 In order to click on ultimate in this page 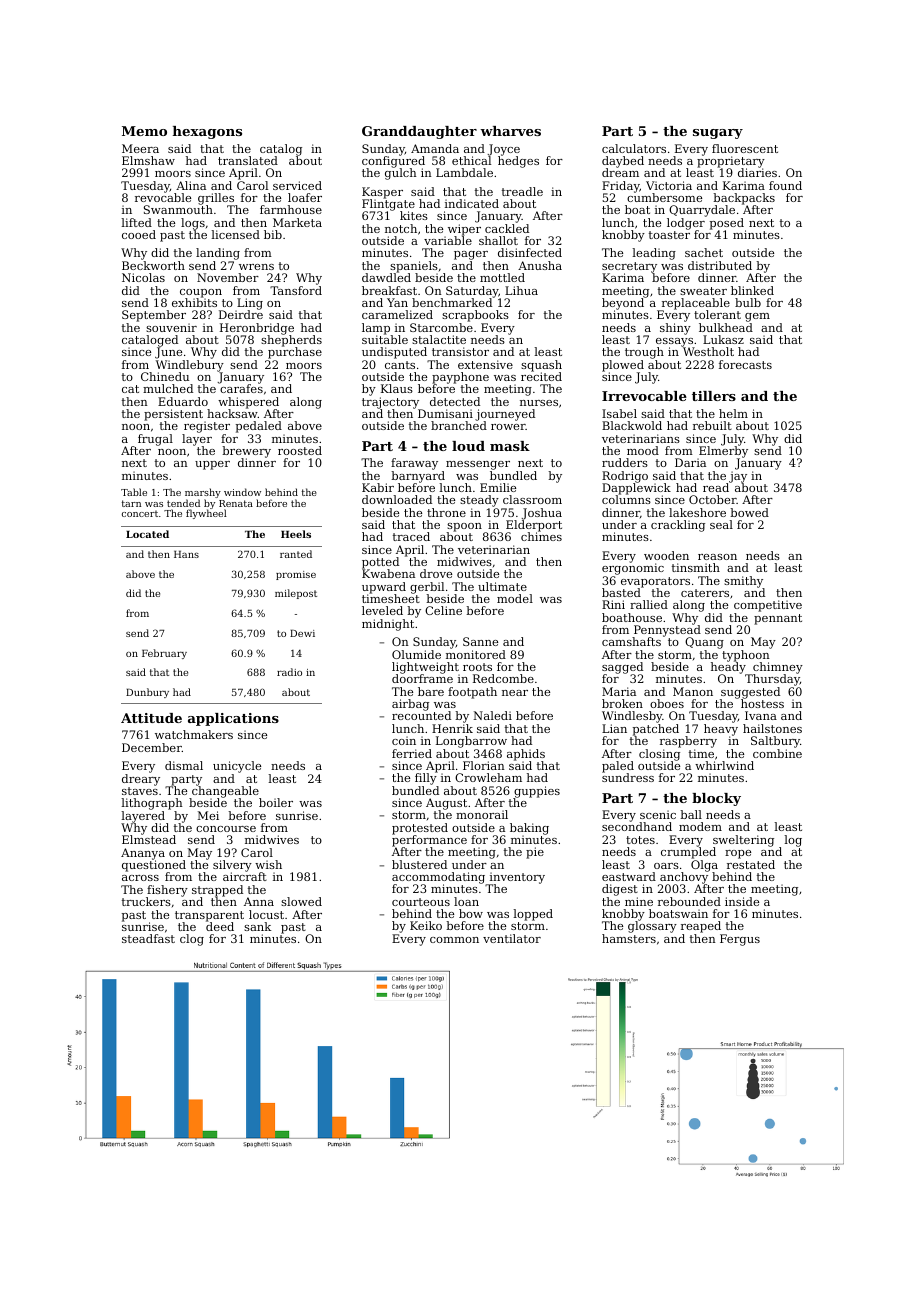, I will do `click(502, 586)`.
